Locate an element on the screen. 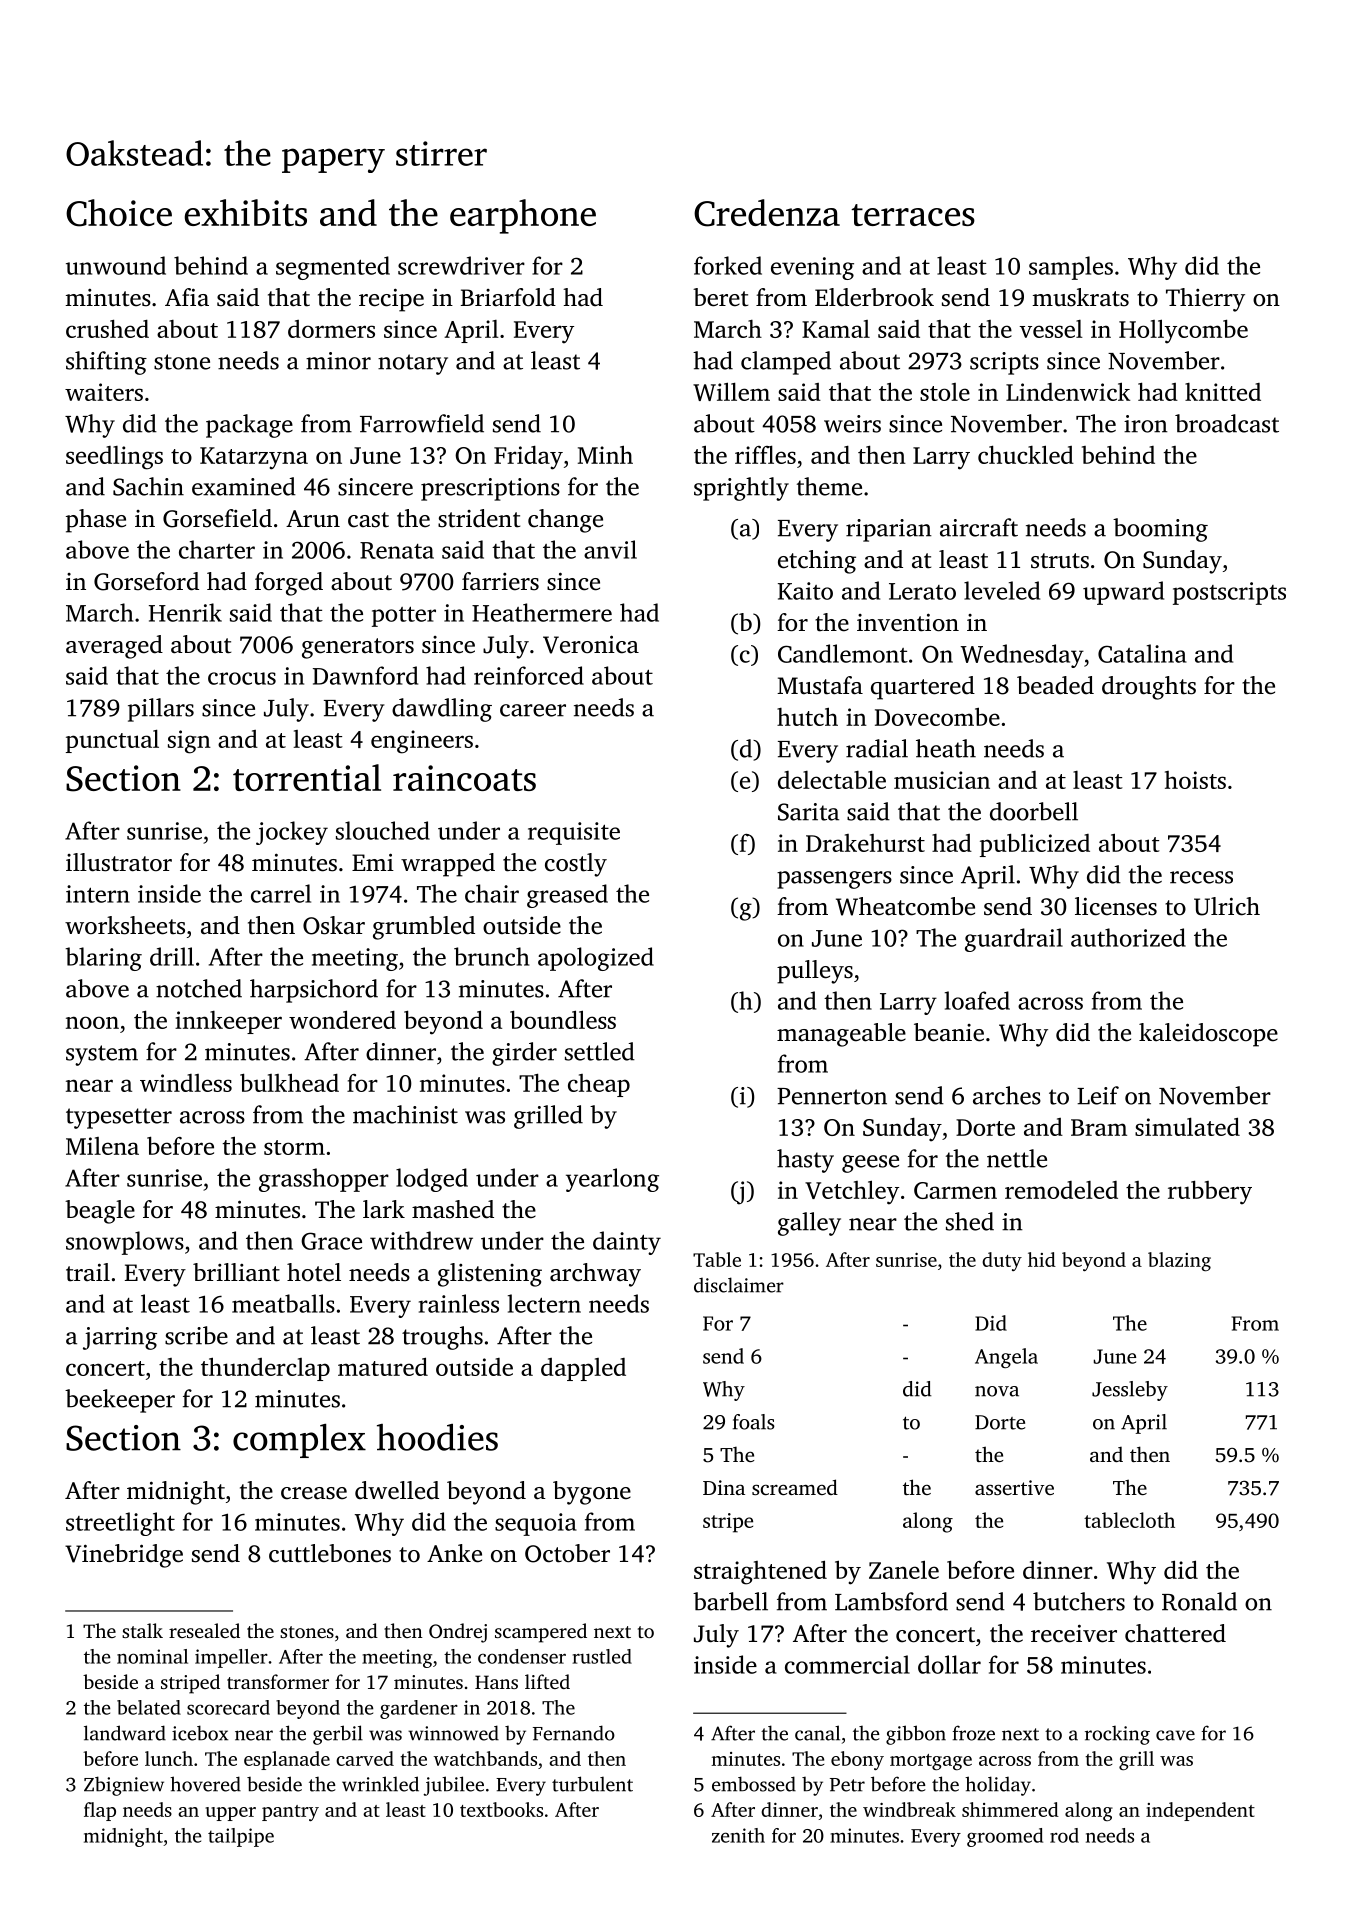 Image resolution: width=1354 pixels, height=1915 pixels. potter is located at coordinates (404, 616).
